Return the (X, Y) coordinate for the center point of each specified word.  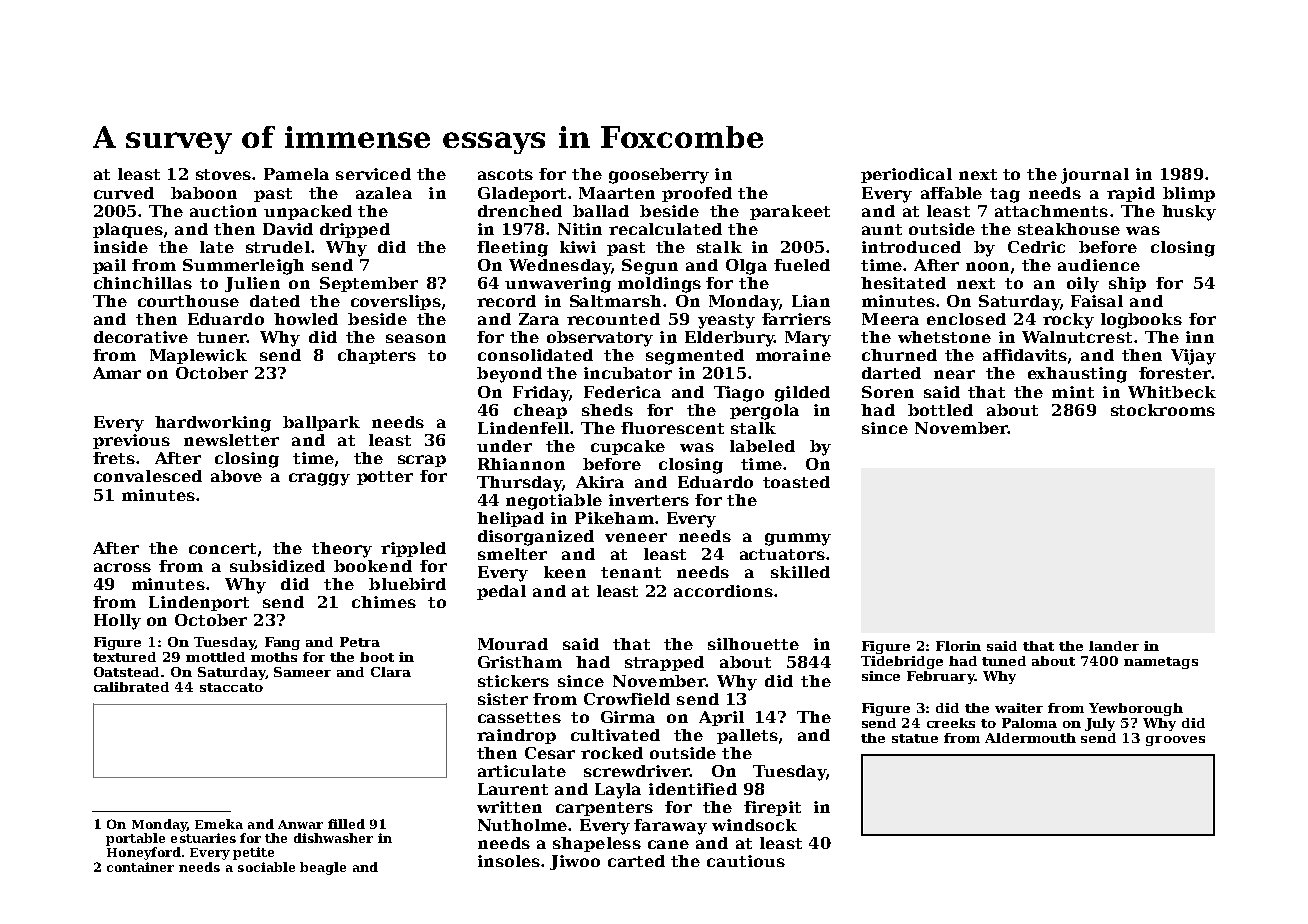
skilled (800, 572)
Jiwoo (575, 862)
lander (1114, 646)
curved (124, 193)
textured (124, 657)
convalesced (148, 476)
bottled (940, 410)
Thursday (519, 484)
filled (346, 824)
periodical (906, 175)
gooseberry (659, 176)
